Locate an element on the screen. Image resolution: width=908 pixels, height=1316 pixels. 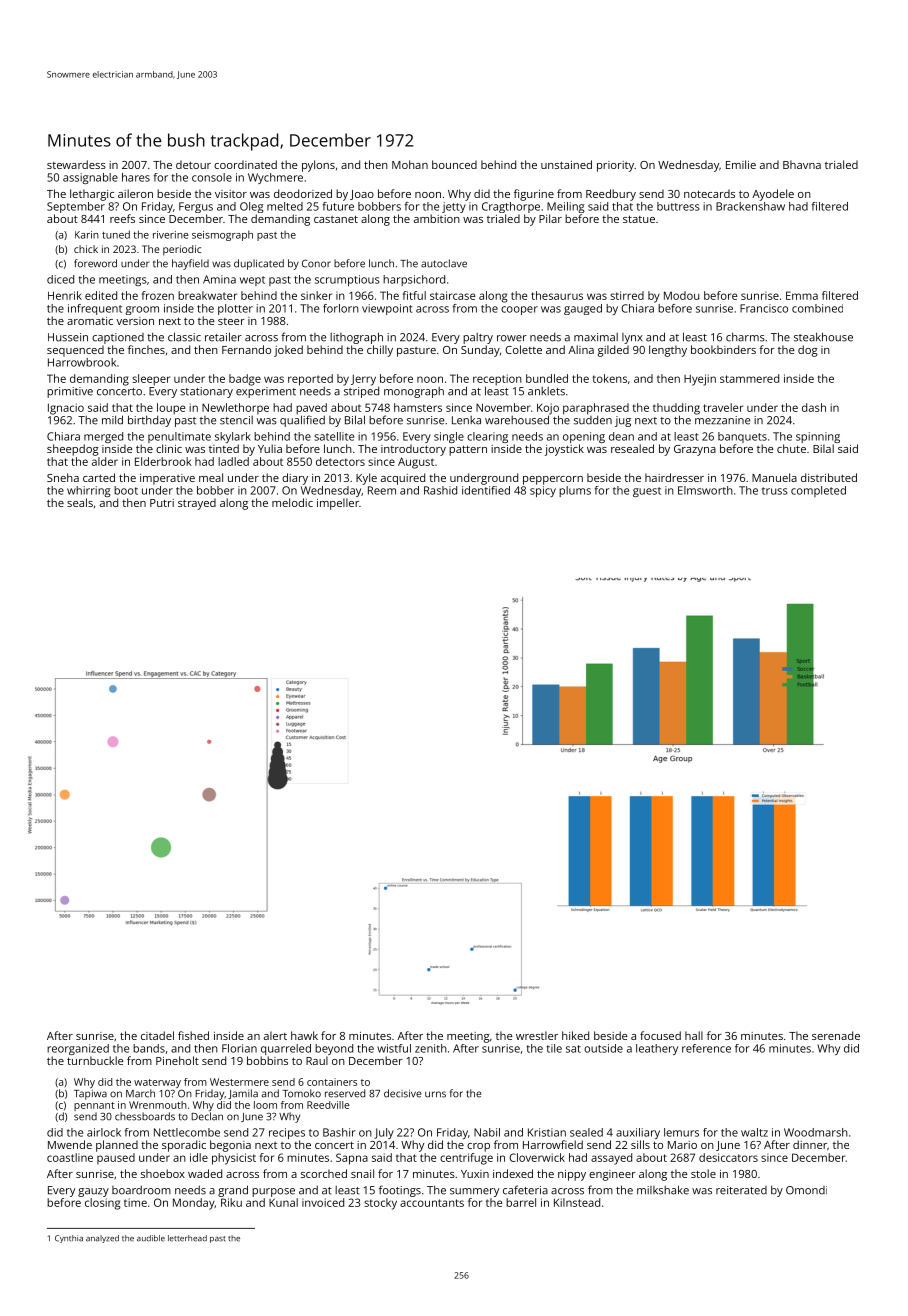
reference is located at coordinates (706, 1048).
